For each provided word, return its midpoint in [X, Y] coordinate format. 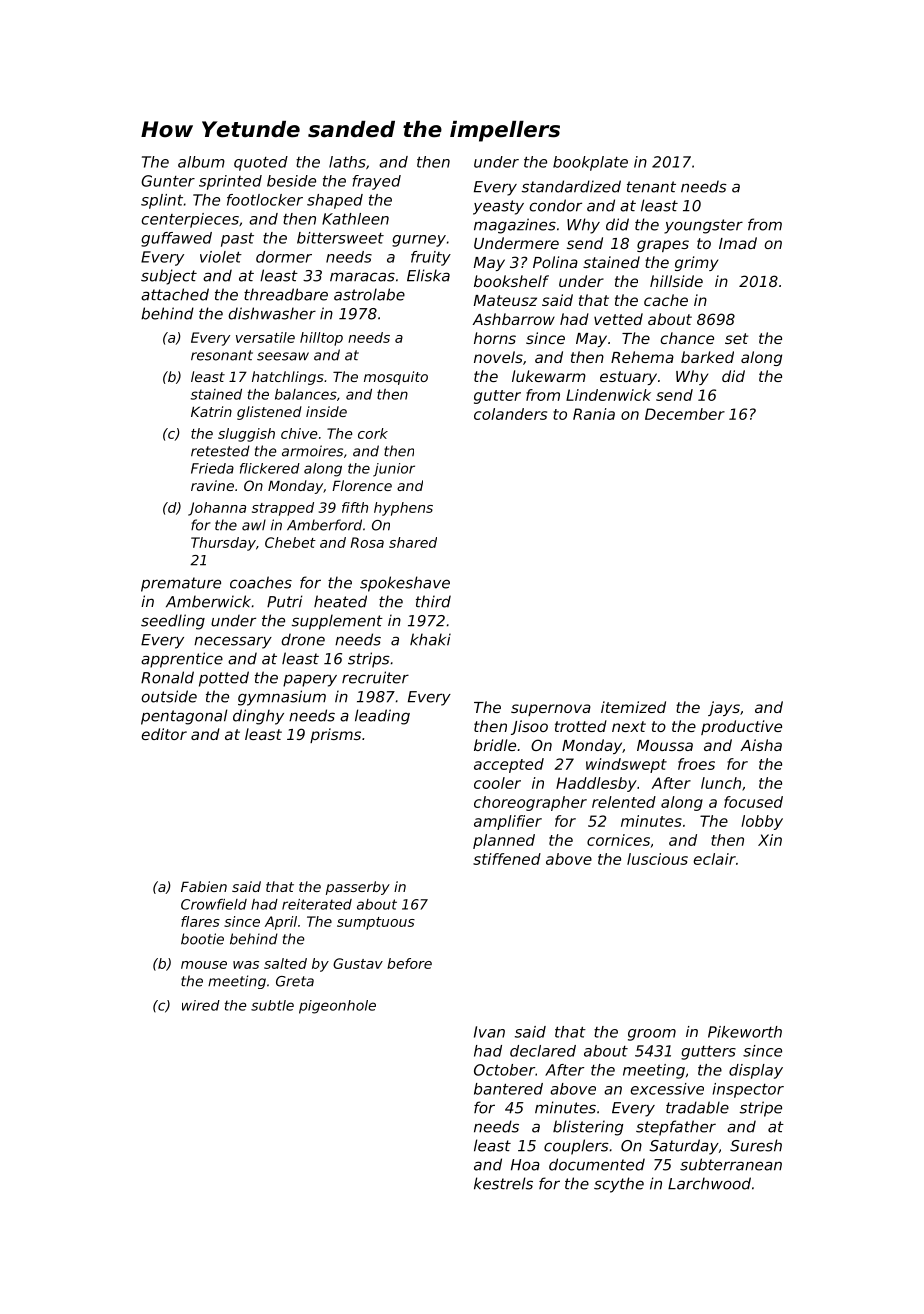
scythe [619, 1185]
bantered [508, 1089]
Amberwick [208, 601]
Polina [555, 262]
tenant [651, 187]
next [629, 726]
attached [175, 294]
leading [382, 717]
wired [201, 1005]
